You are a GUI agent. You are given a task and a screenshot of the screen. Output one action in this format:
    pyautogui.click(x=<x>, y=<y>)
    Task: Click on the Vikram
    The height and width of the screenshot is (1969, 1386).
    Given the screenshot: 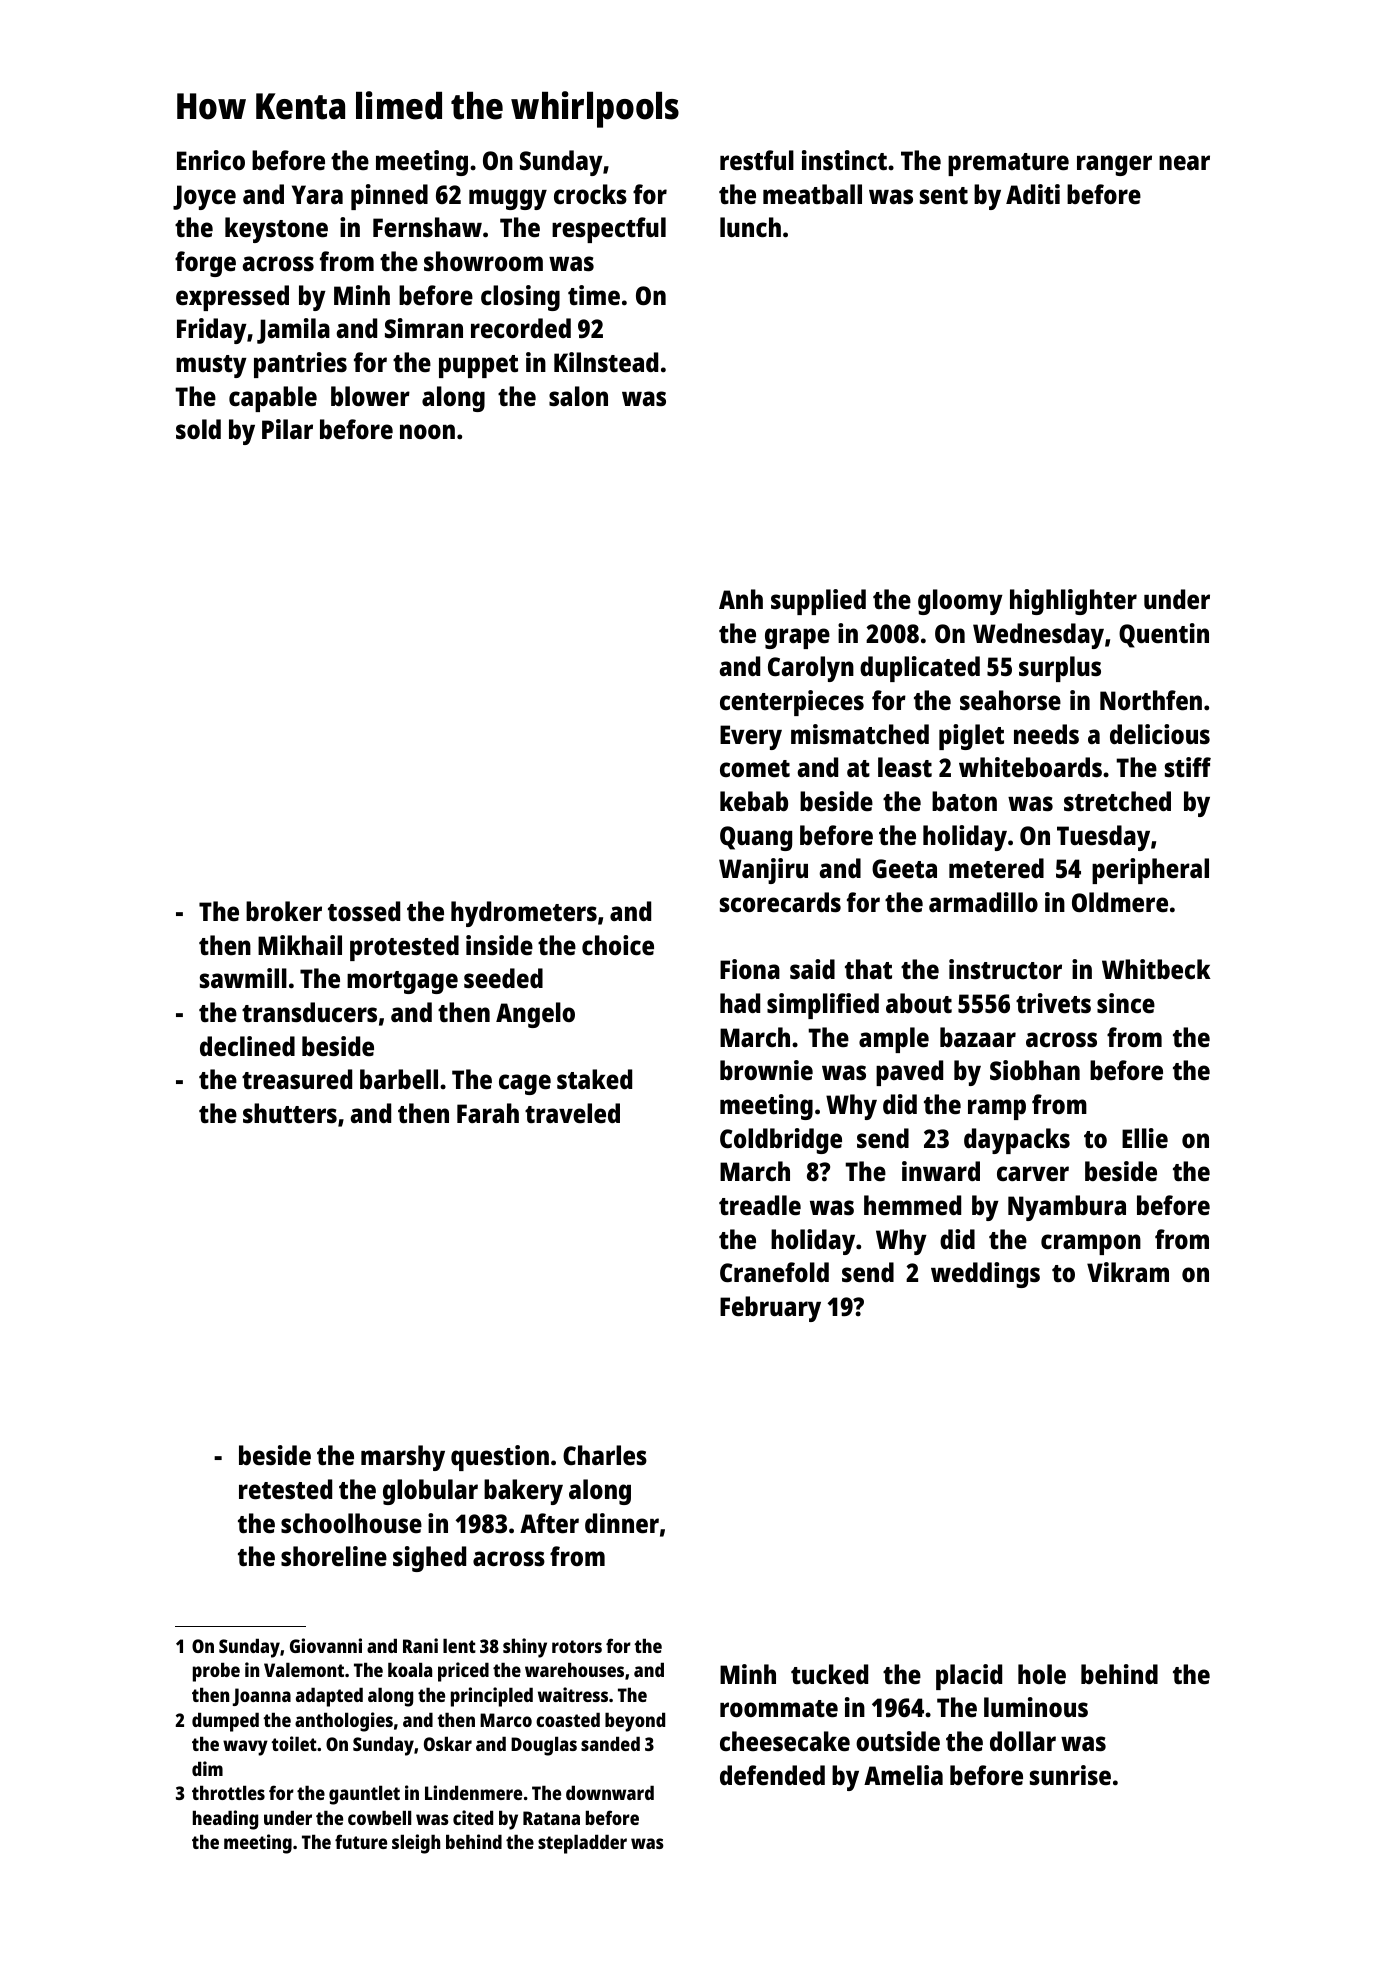 What is the action you would take?
    pyautogui.click(x=1128, y=1272)
